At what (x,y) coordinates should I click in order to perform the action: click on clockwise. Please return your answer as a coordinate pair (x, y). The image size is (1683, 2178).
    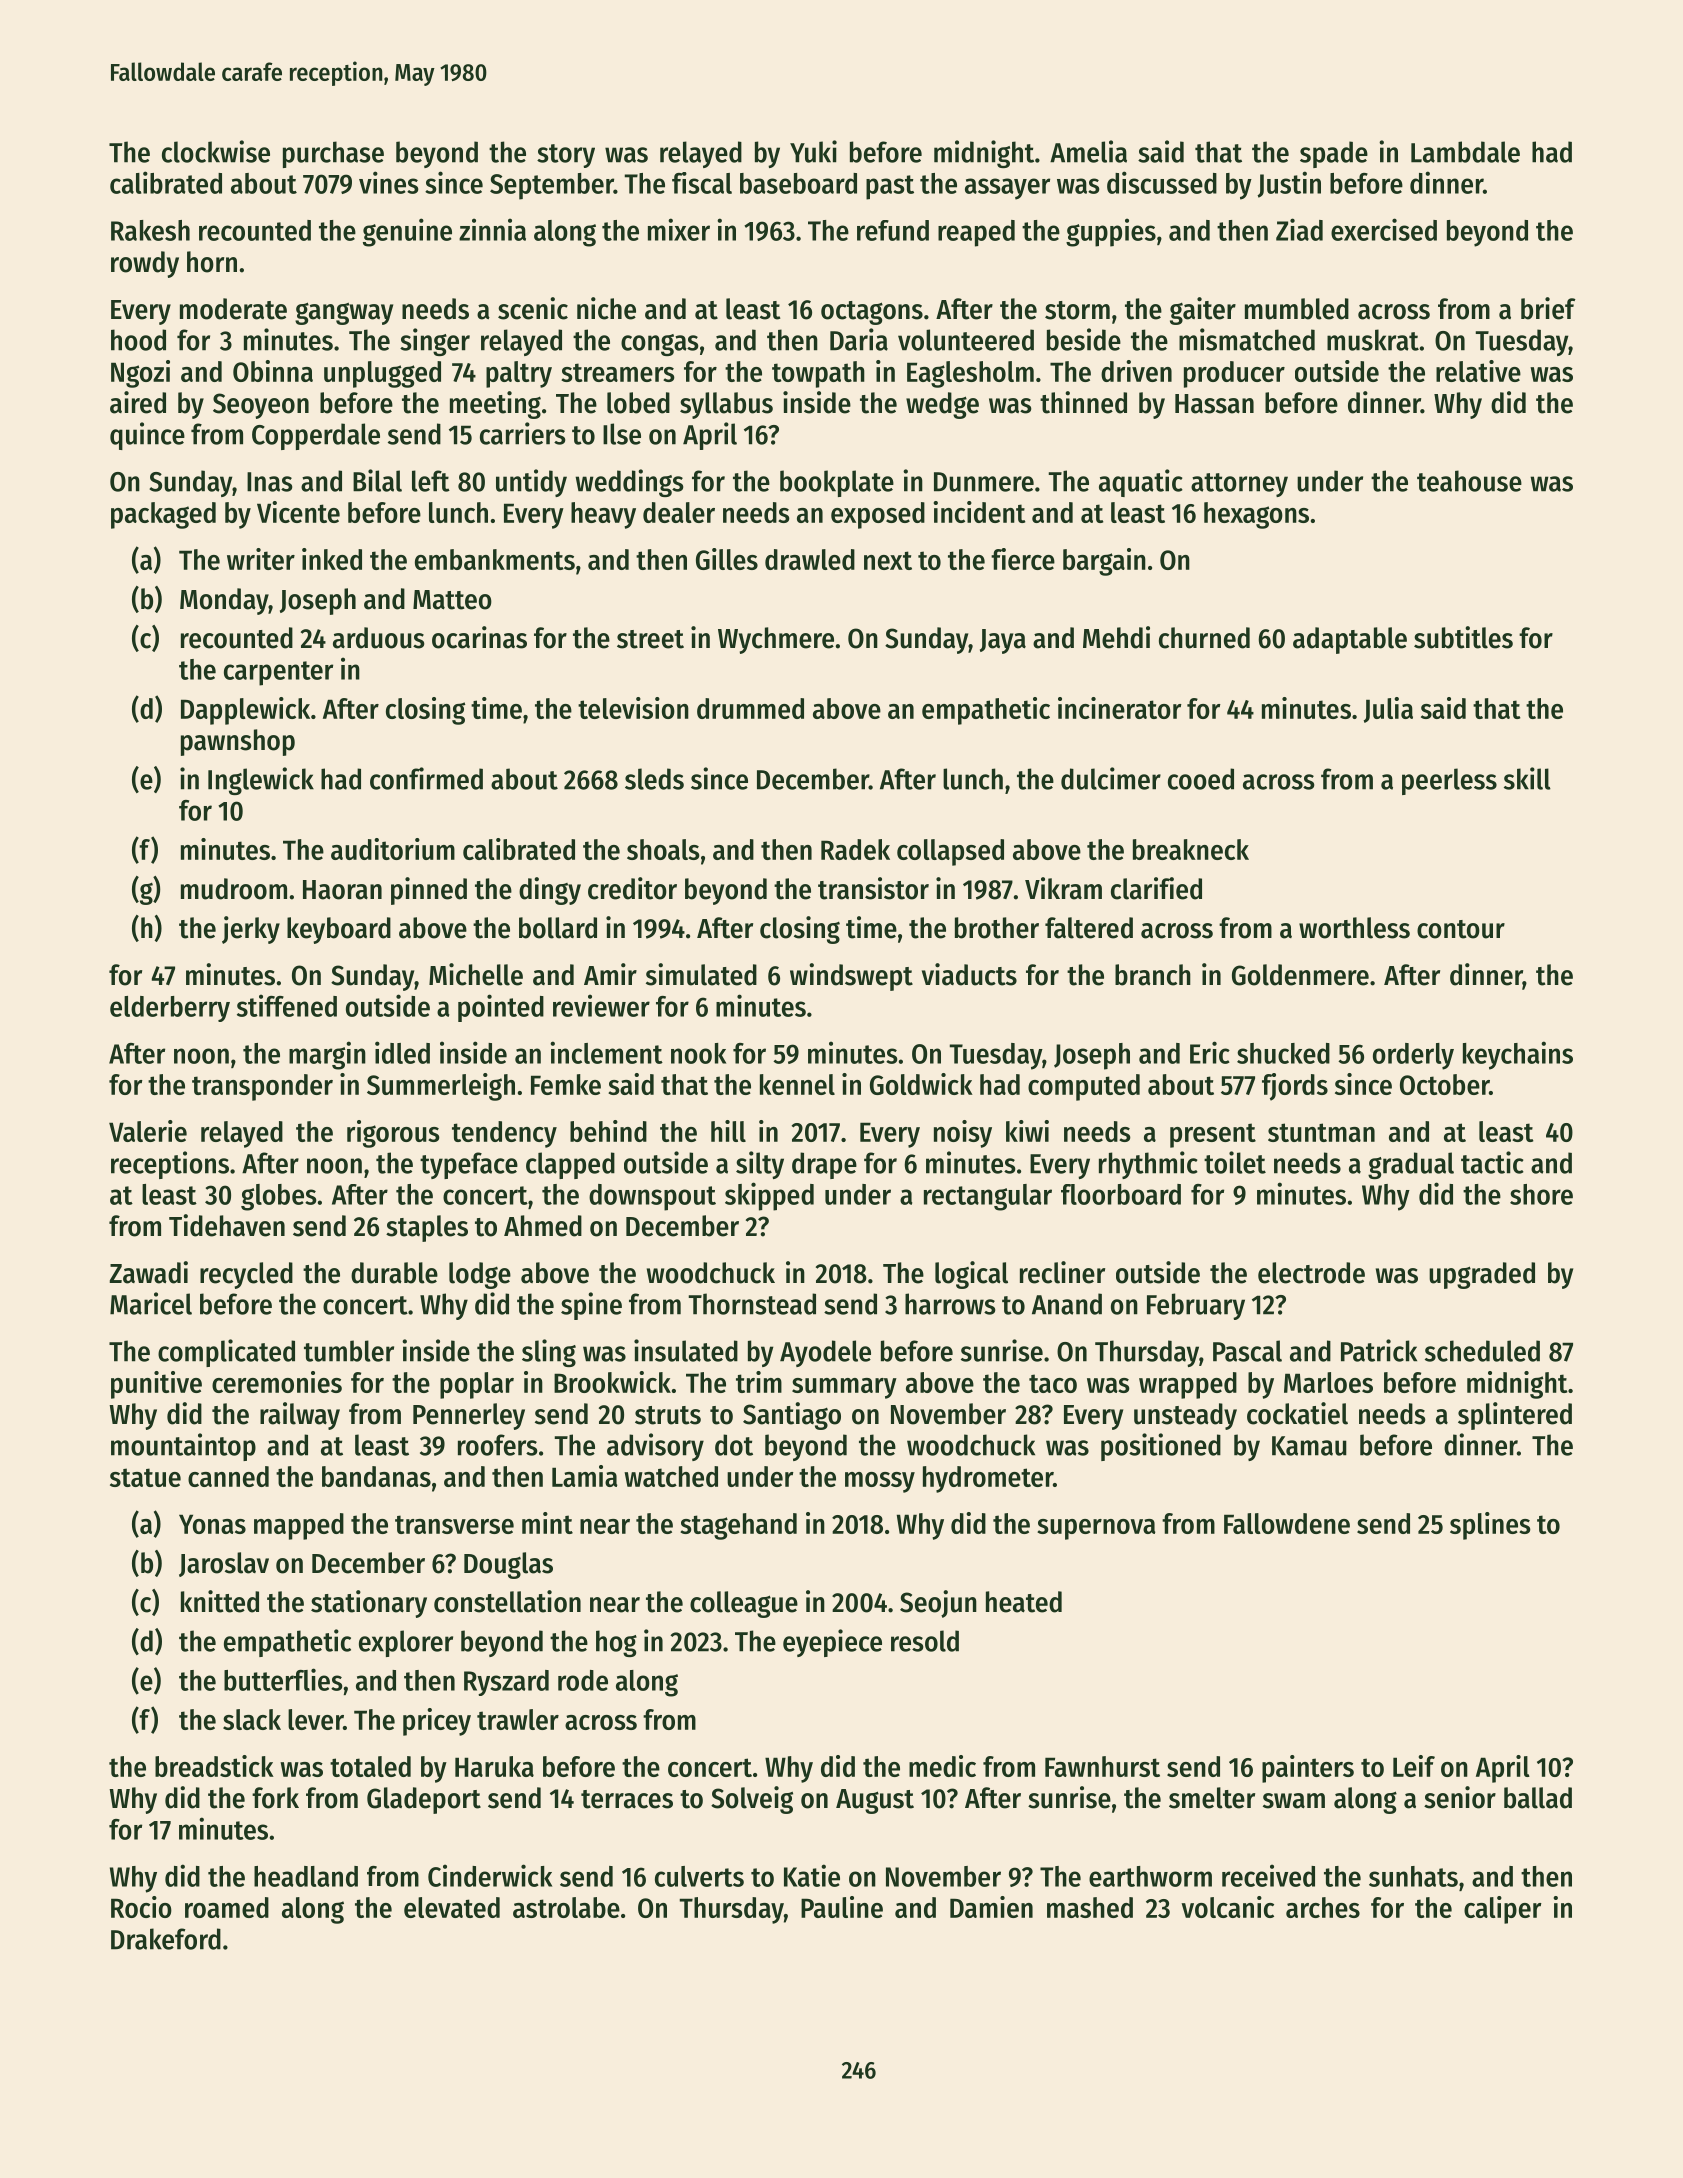
    Looking at the image, I should click on (216, 151).
